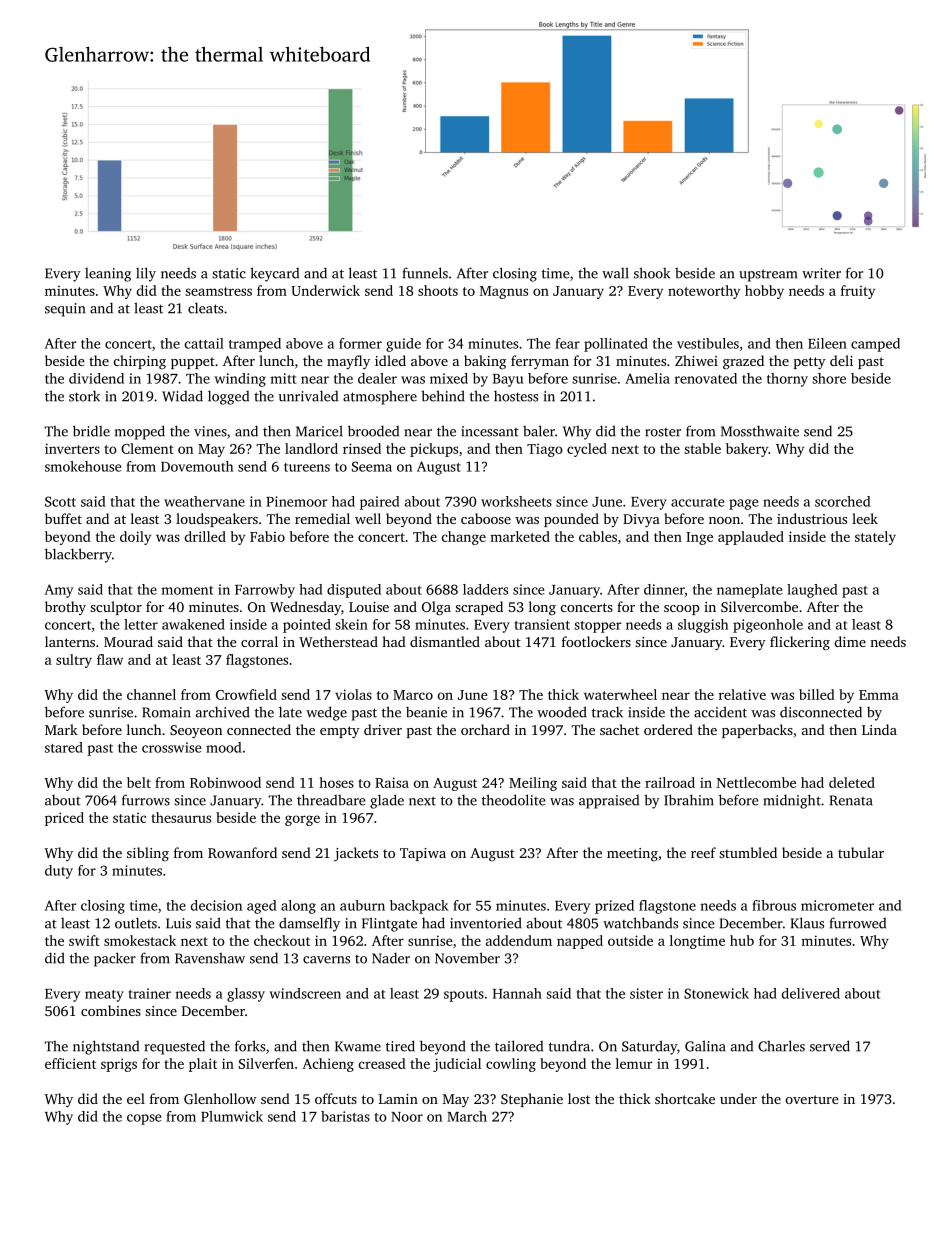 This screenshot has width=952, height=1233. I want to click on cycled, so click(587, 450).
